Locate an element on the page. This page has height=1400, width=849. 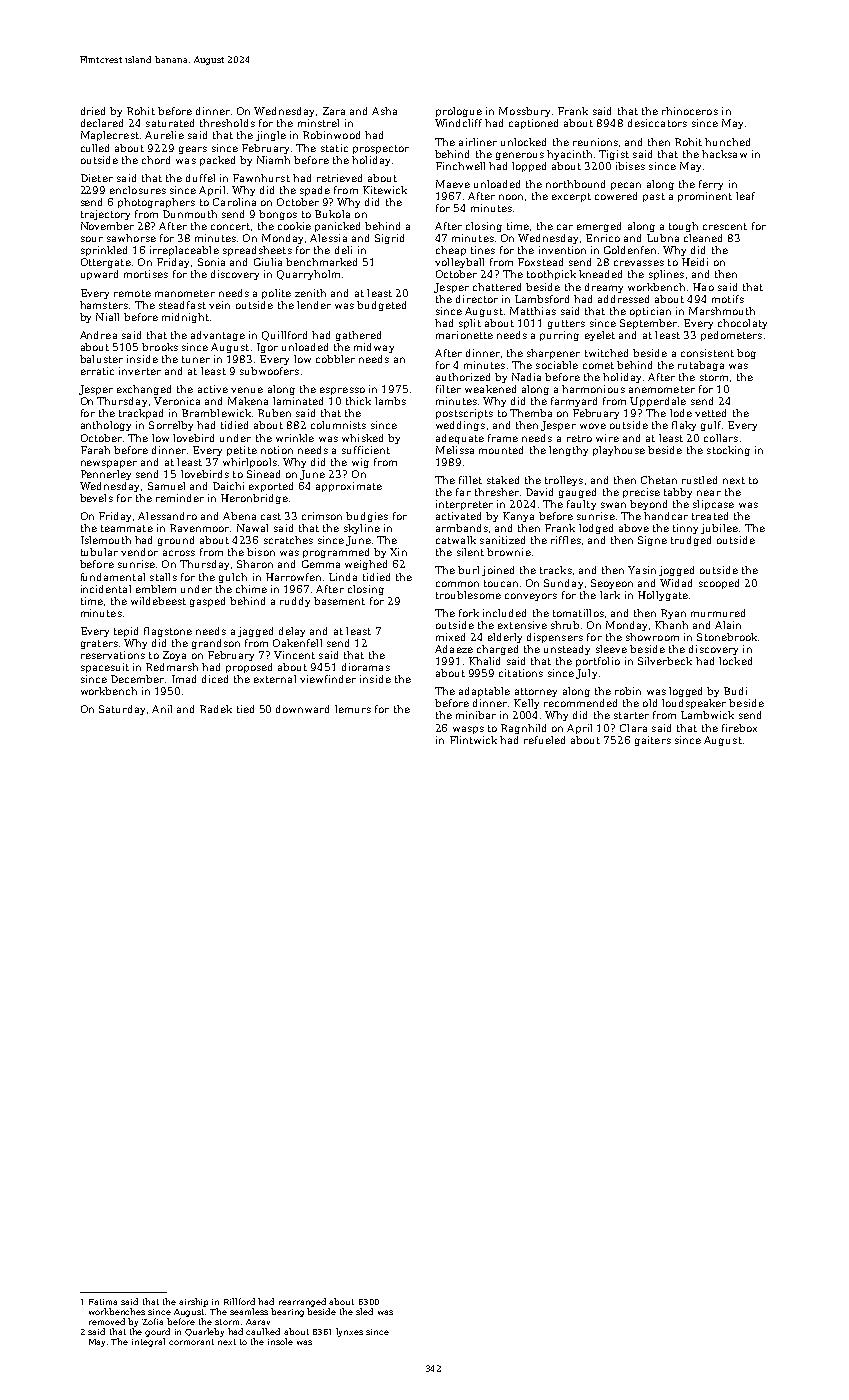
Carolina is located at coordinates (234, 202).
